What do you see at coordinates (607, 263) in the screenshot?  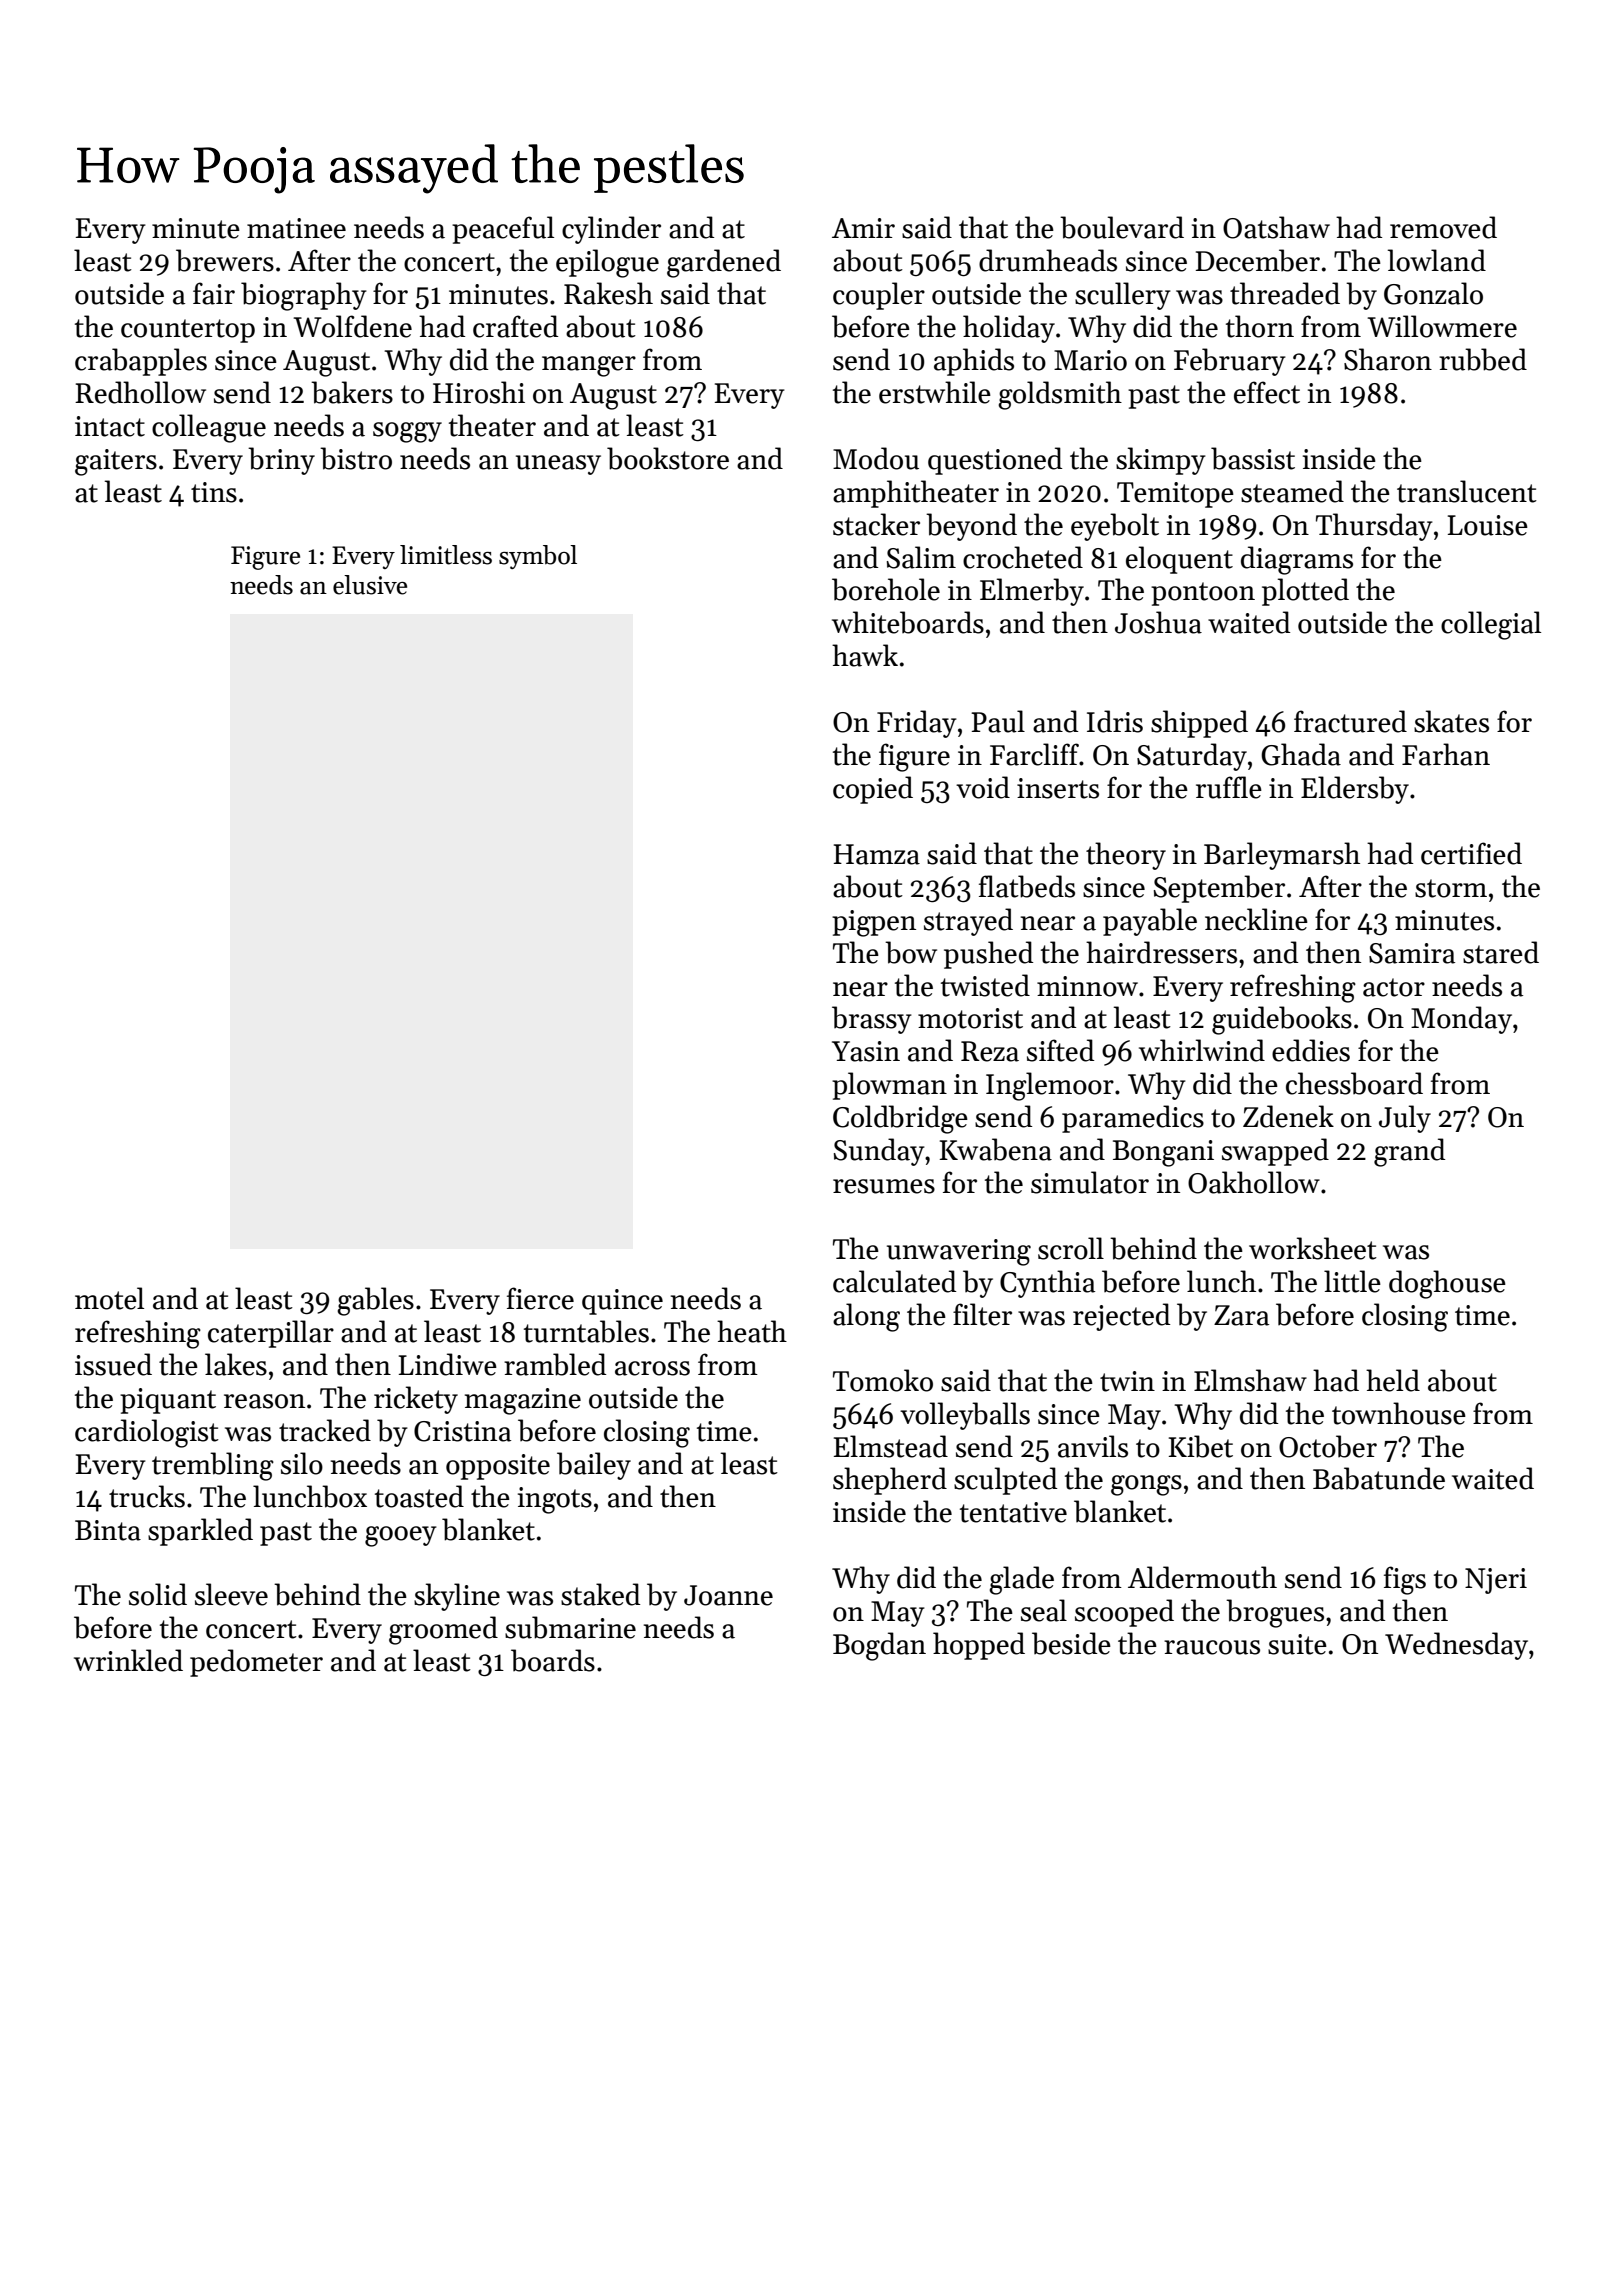 I see `epilogue` at bounding box center [607, 263].
